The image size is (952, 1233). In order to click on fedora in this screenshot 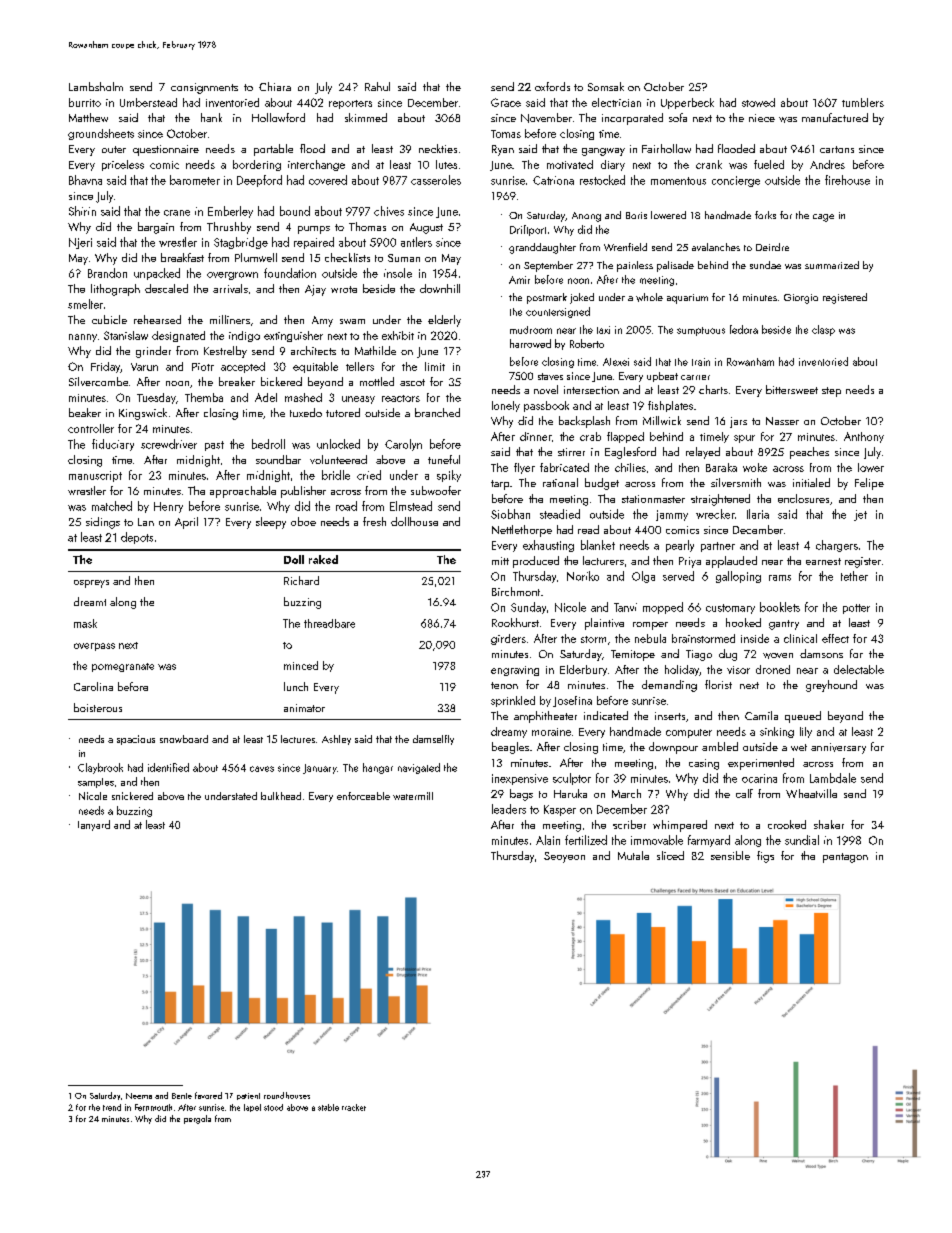, I will do `click(744, 329)`.
